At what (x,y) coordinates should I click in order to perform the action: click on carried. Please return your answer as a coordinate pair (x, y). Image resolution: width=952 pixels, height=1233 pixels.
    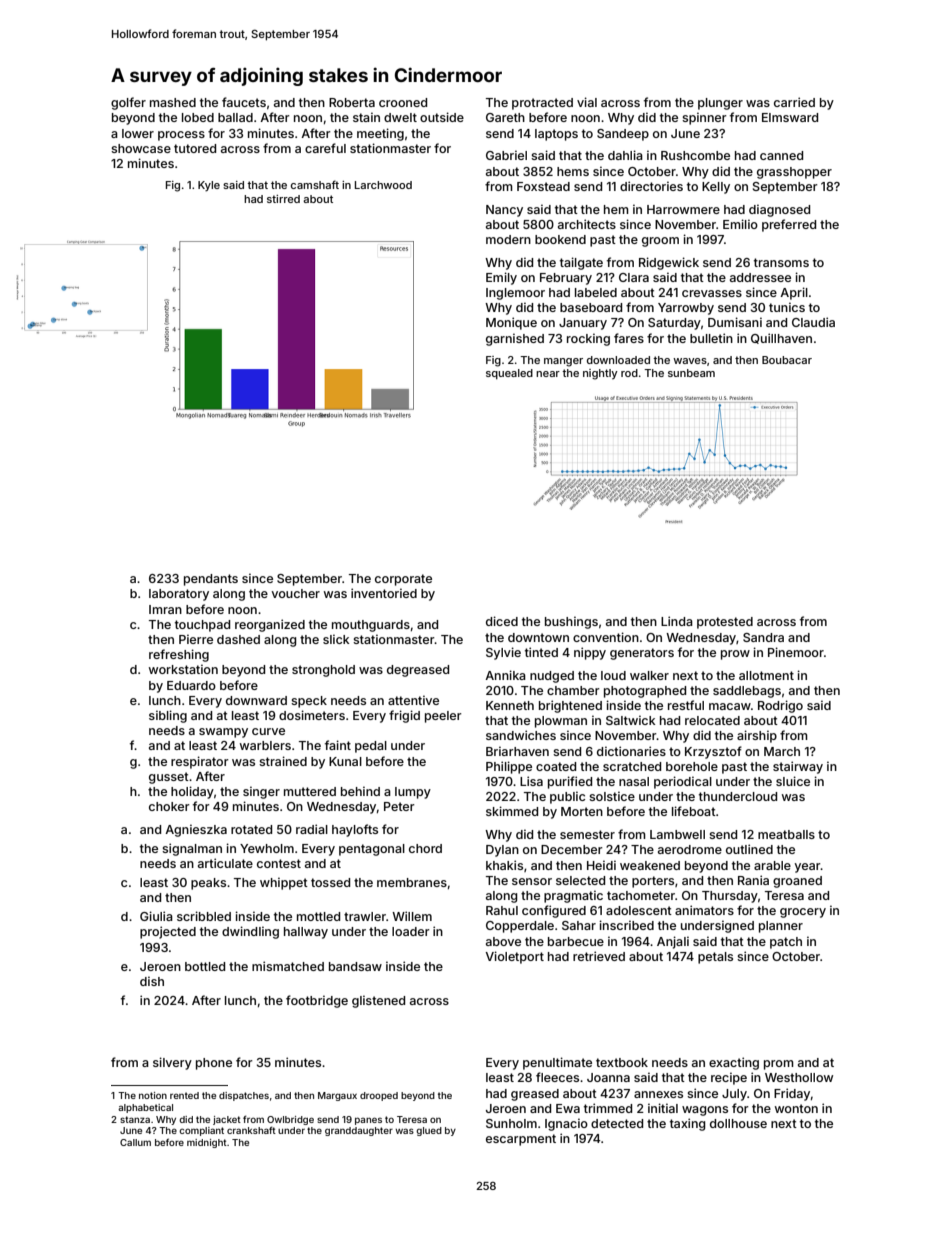
    Looking at the image, I should click on (794, 102).
